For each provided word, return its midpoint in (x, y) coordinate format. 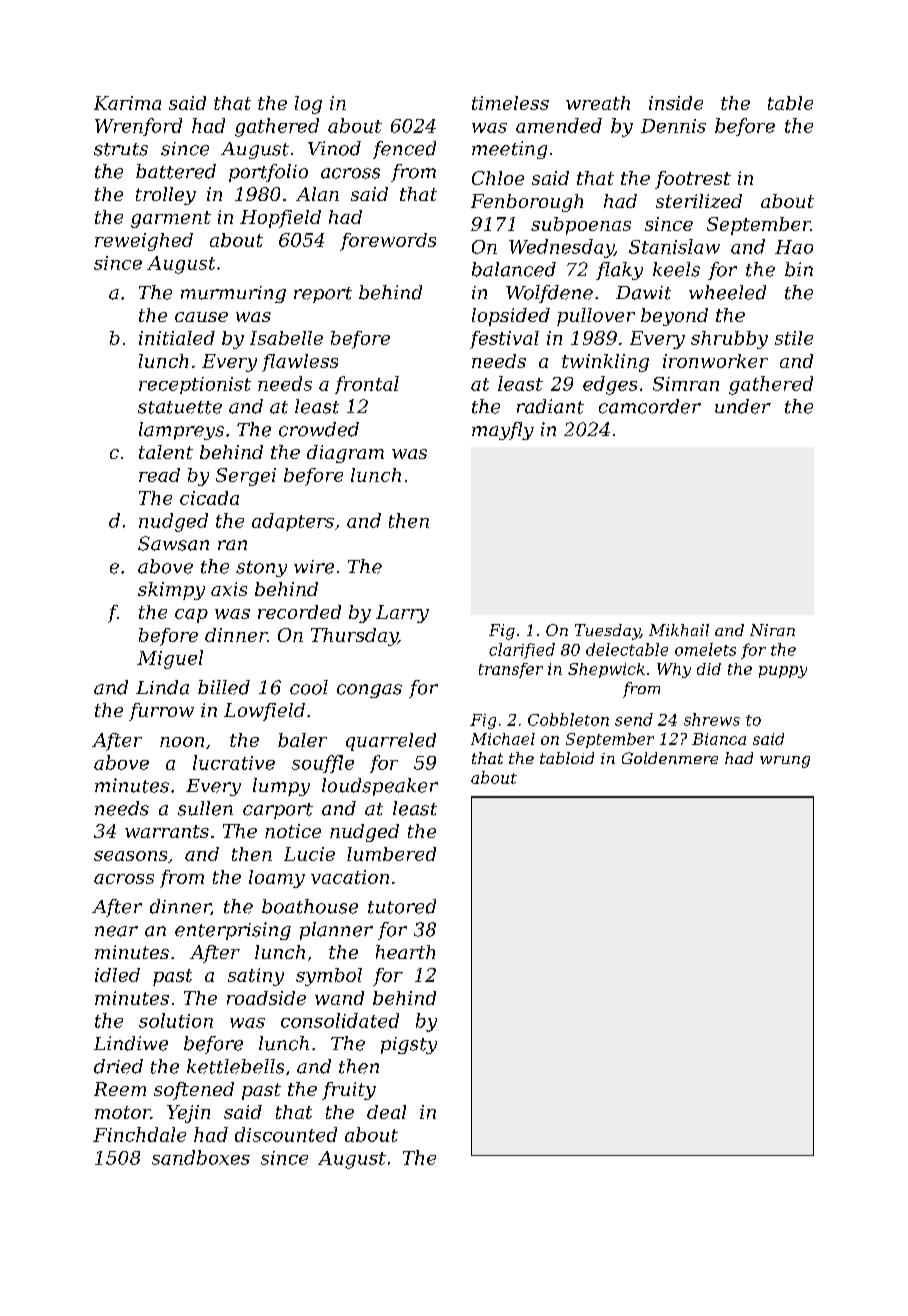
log (308, 105)
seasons (130, 856)
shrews (712, 719)
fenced (404, 150)
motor (123, 1112)
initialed (177, 338)
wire (314, 567)
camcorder (650, 406)
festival (504, 340)
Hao (794, 247)
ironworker (715, 361)
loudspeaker (380, 787)
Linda (162, 687)
